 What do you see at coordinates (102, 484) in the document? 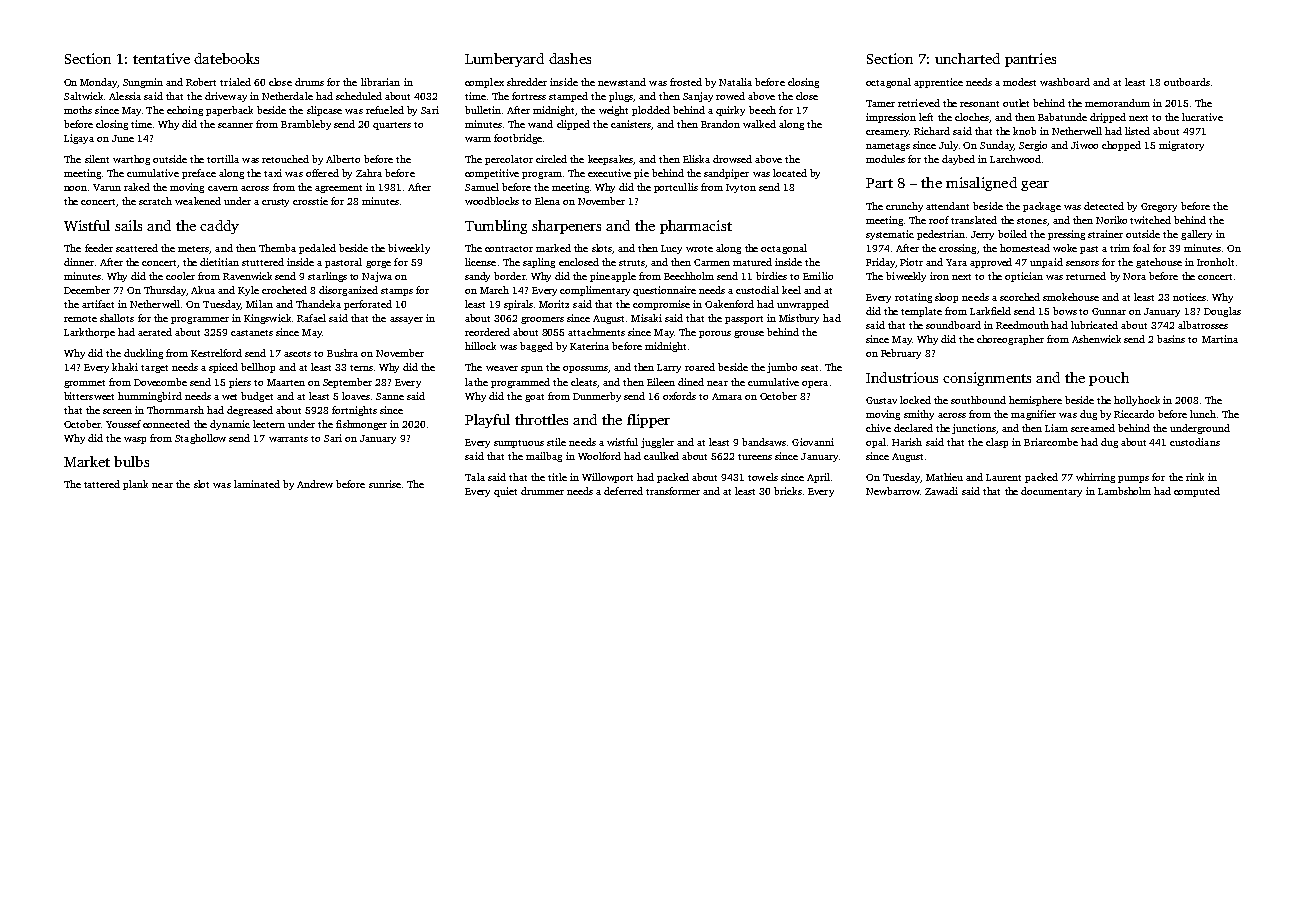
I see `tattered` at bounding box center [102, 484].
